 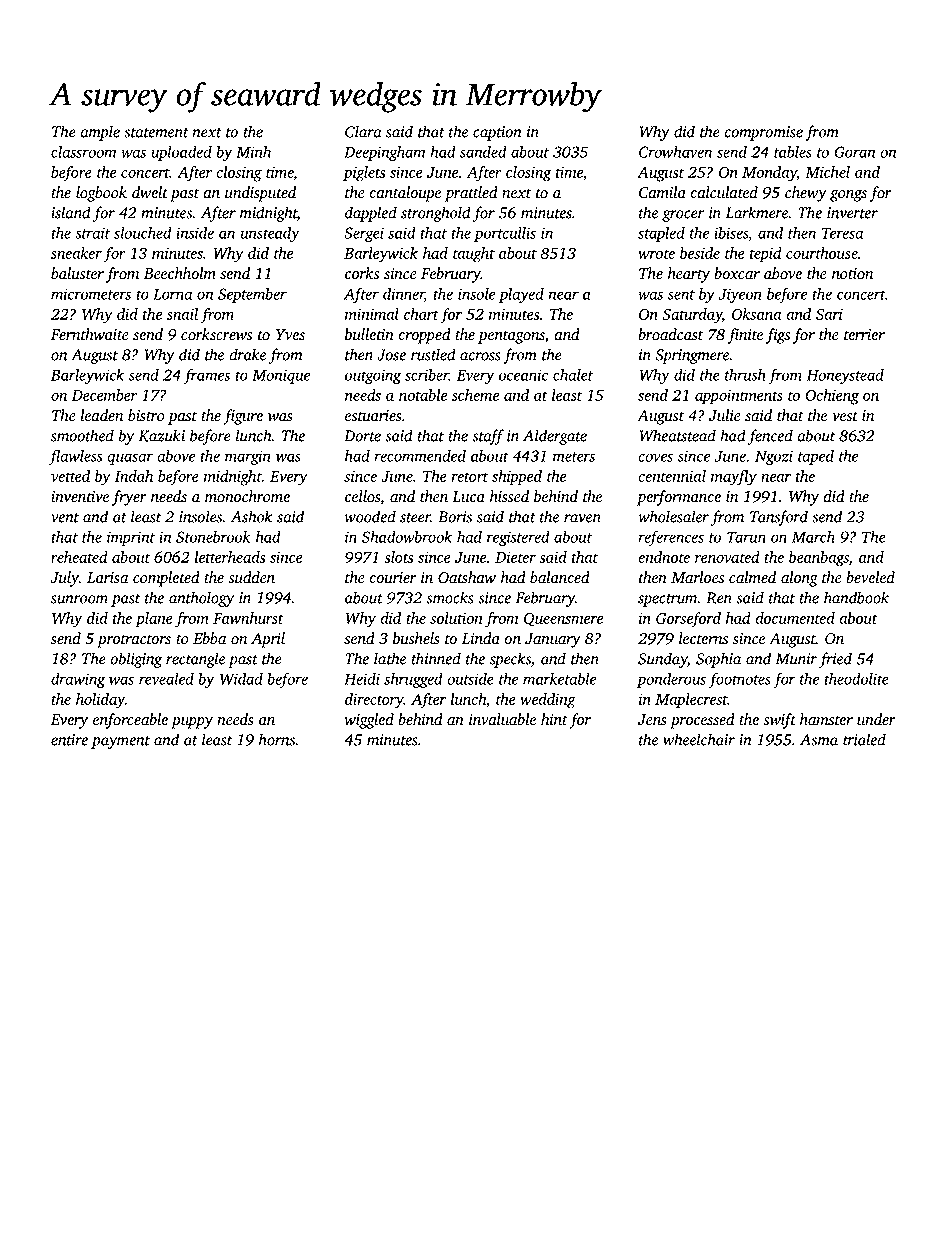 I want to click on strait, so click(x=92, y=233).
